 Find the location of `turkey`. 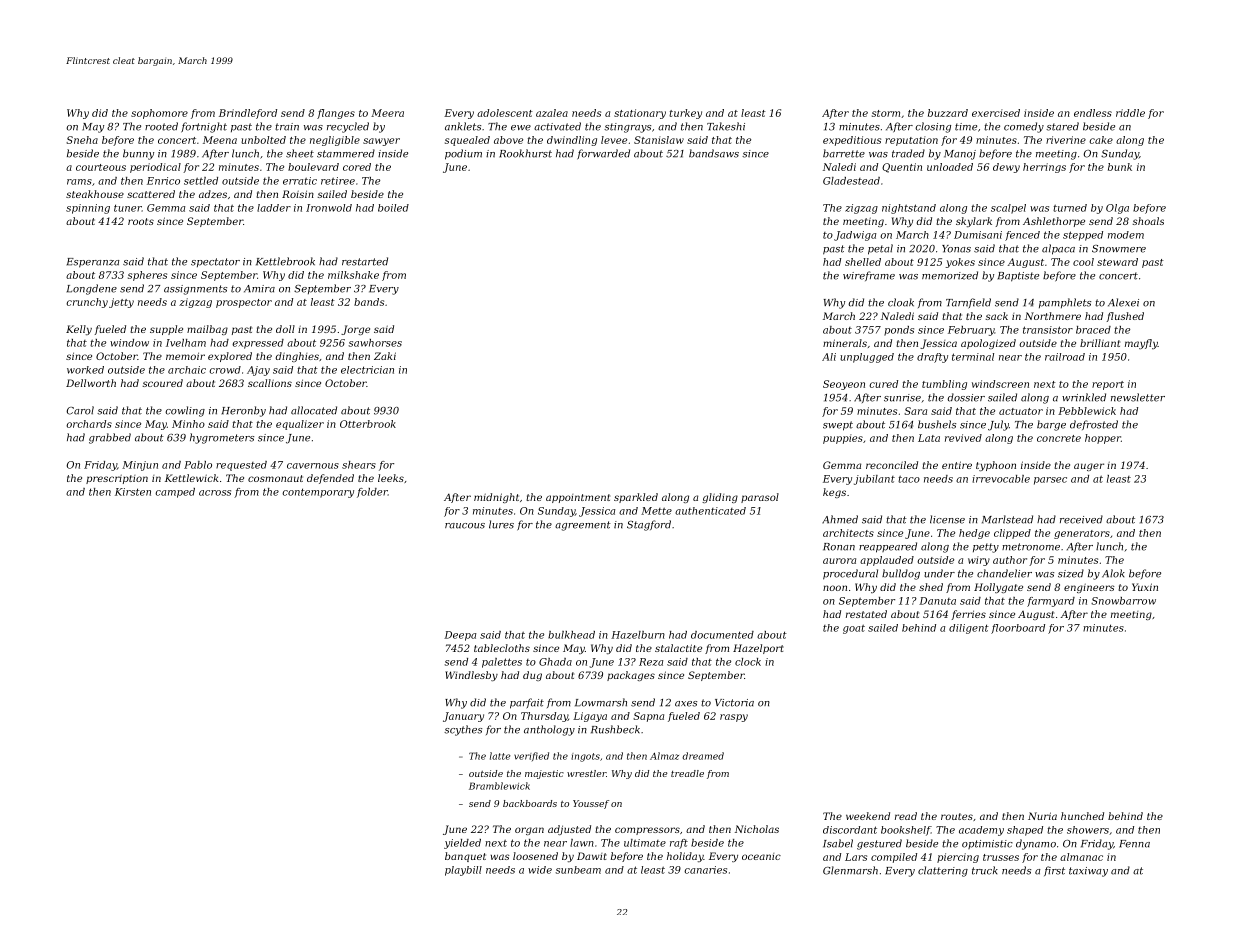

turkey is located at coordinates (685, 114).
